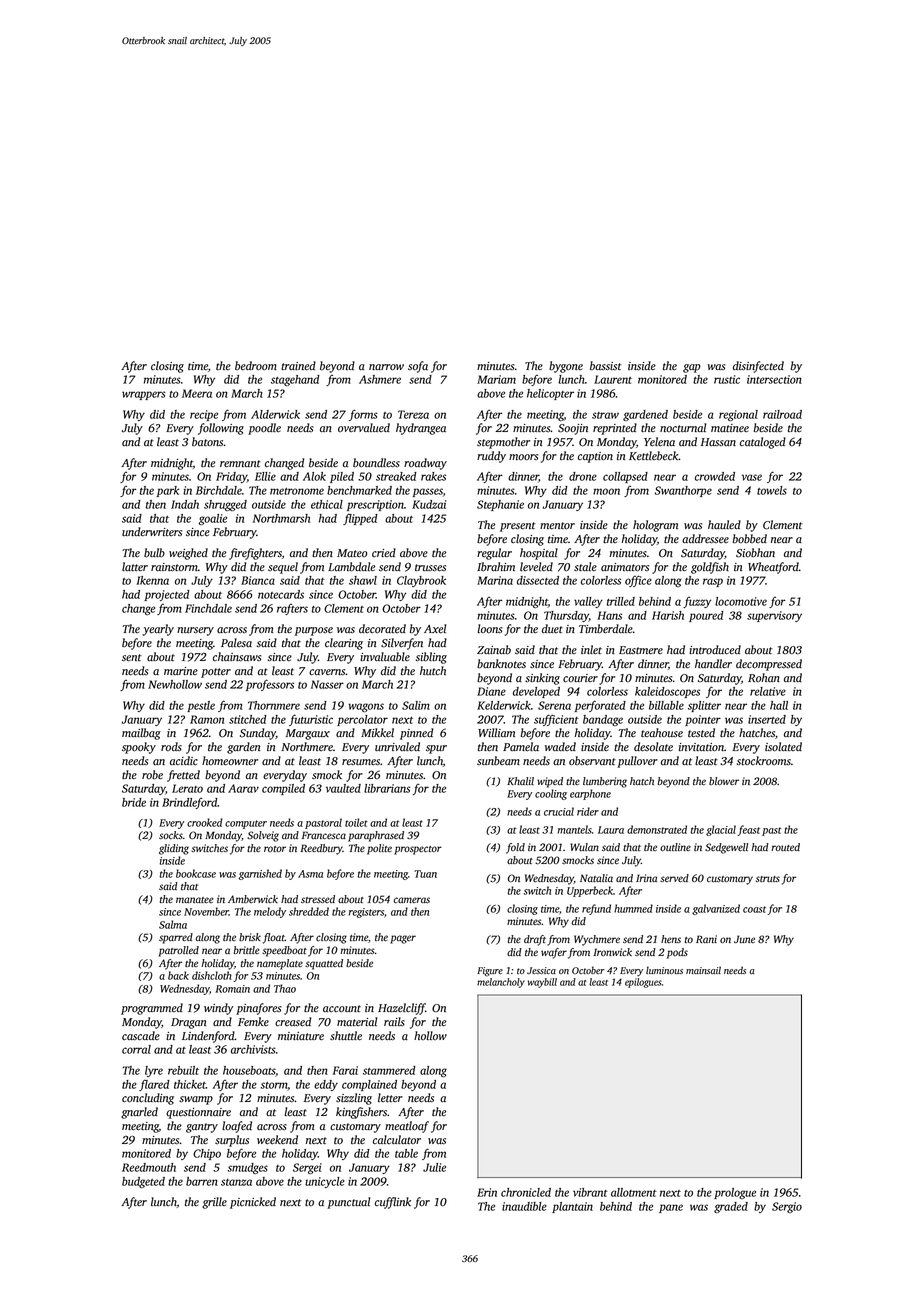 The image size is (924, 1308). What do you see at coordinates (785, 847) in the page?
I see `routed` at bounding box center [785, 847].
